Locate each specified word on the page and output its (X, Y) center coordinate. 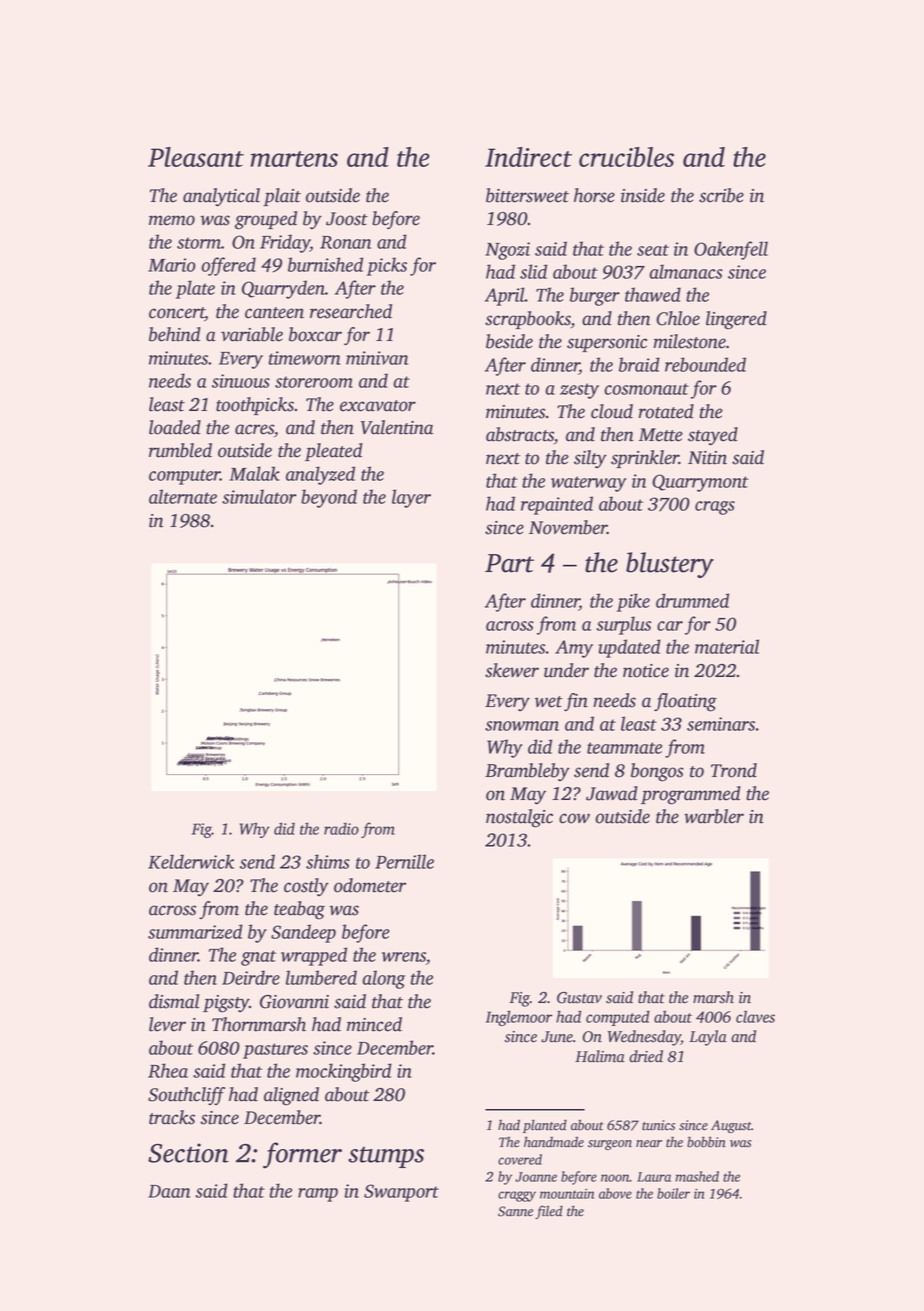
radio (341, 828)
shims (328, 861)
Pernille (404, 861)
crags (715, 508)
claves (755, 1016)
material (727, 646)
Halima (600, 1056)
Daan (169, 1191)
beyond (329, 498)
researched (351, 311)
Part (509, 563)
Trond (734, 770)
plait (282, 197)
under (566, 670)
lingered (736, 320)
